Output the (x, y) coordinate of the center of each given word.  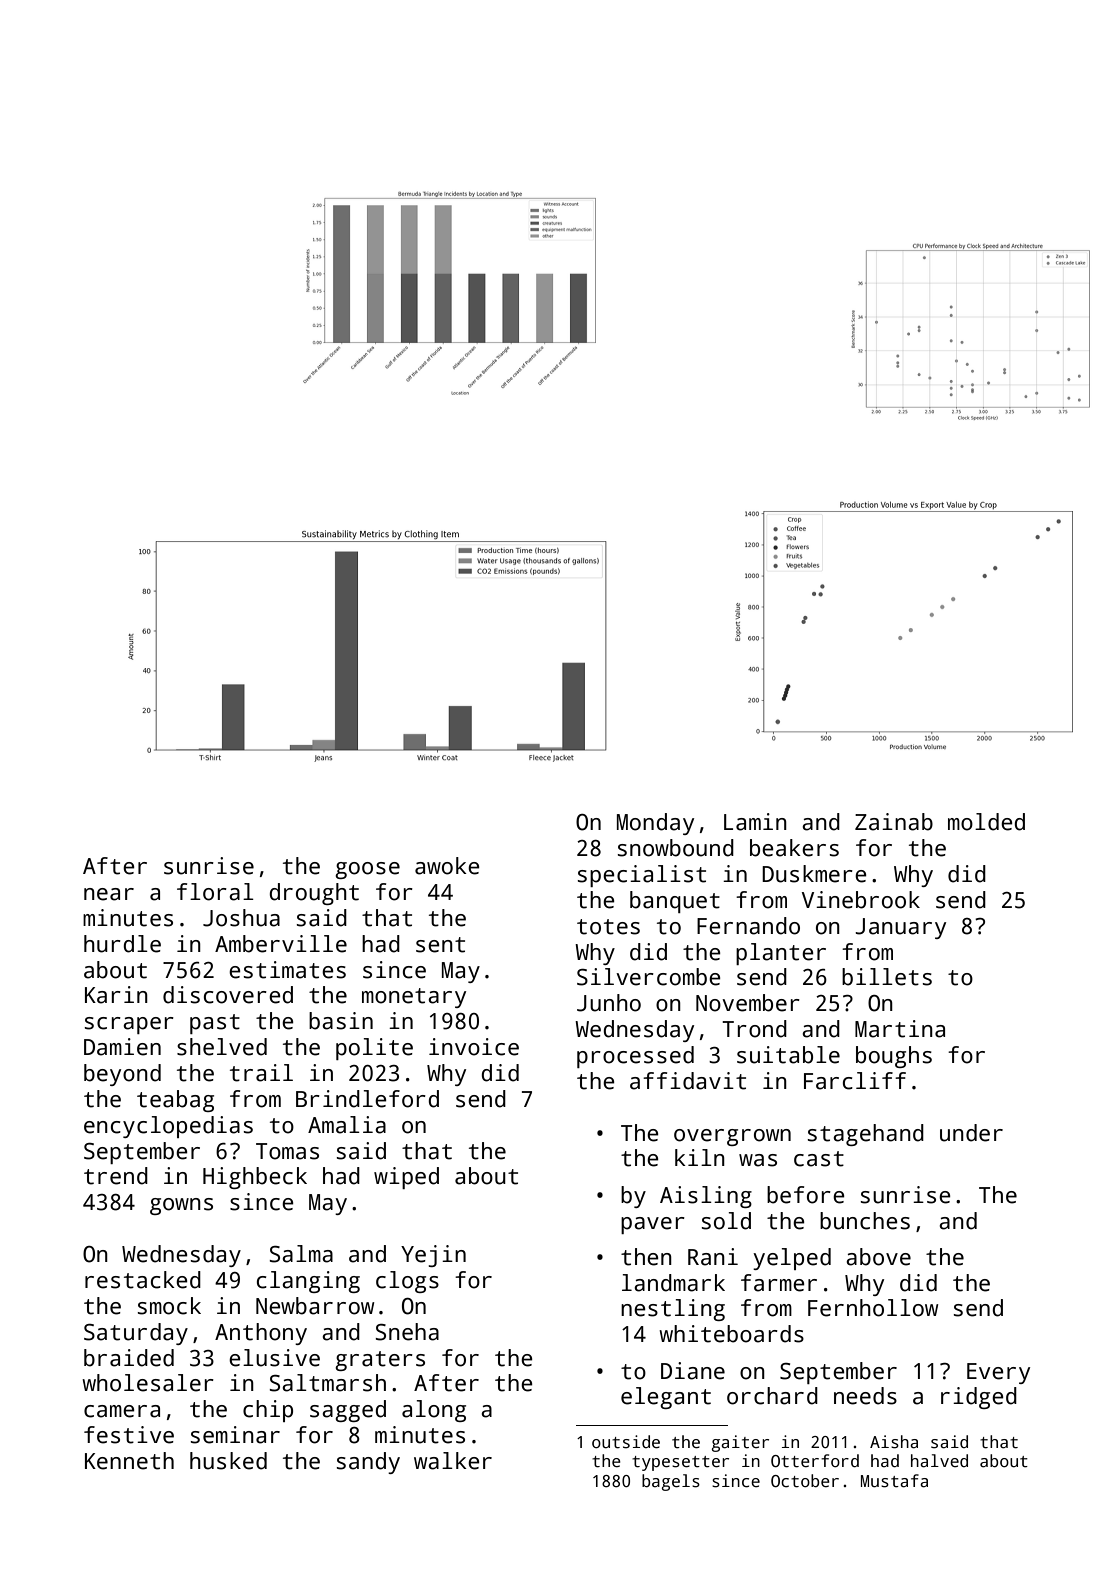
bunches (865, 1221)
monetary (414, 998)
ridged (979, 1398)
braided (129, 1358)
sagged (348, 1411)
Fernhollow (873, 1308)
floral (215, 892)
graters (380, 1361)
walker (453, 1461)
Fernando (748, 926)
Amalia (347, 1125)
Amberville (281, 944)
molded (986, 822)
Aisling (706, 1197)
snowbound (676, 848)
